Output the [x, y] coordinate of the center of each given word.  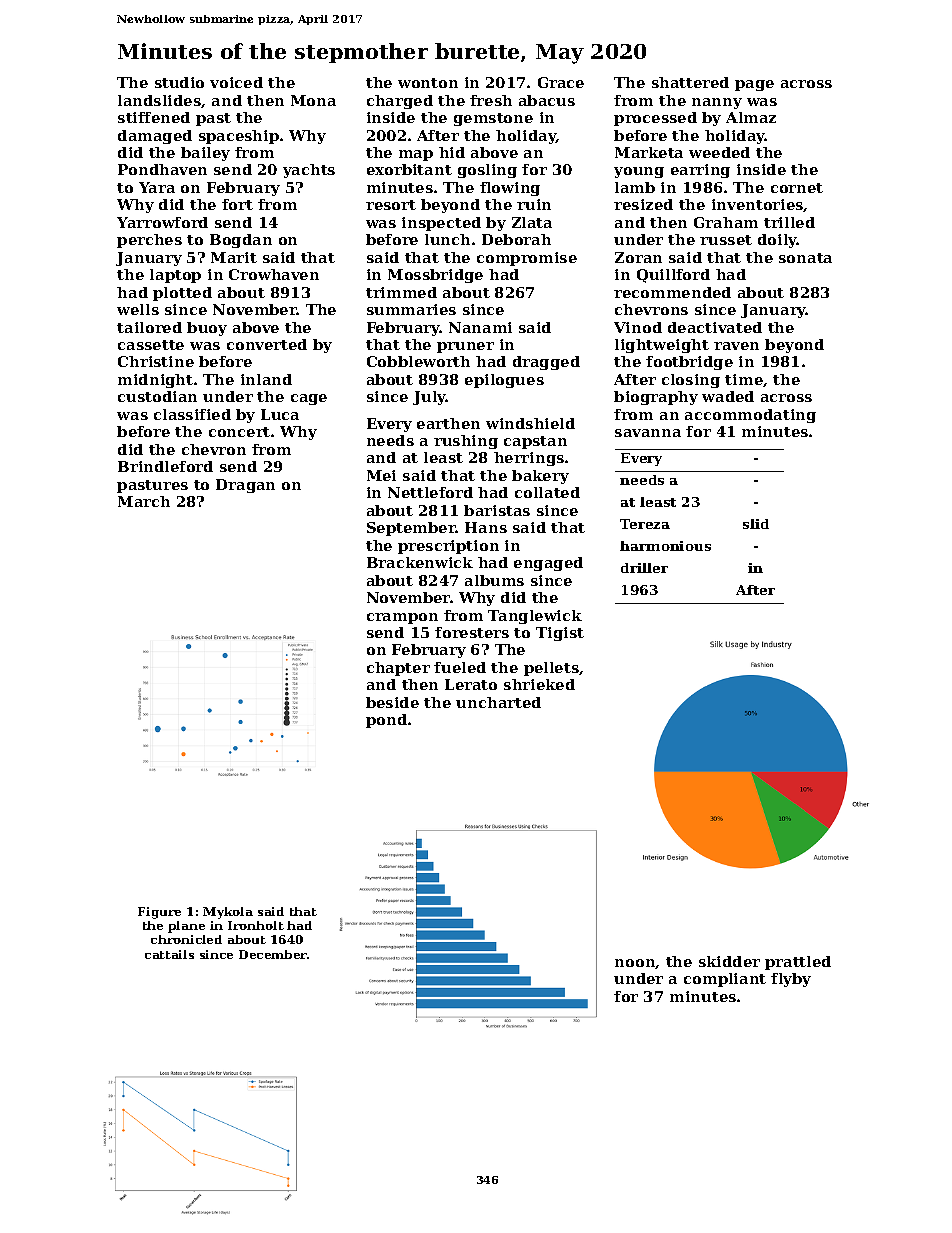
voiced [236, 82]
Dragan [245, 486]
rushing [466, 442]
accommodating [750, 416]
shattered [690, 82]
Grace [561, 82]
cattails [169, 954]
